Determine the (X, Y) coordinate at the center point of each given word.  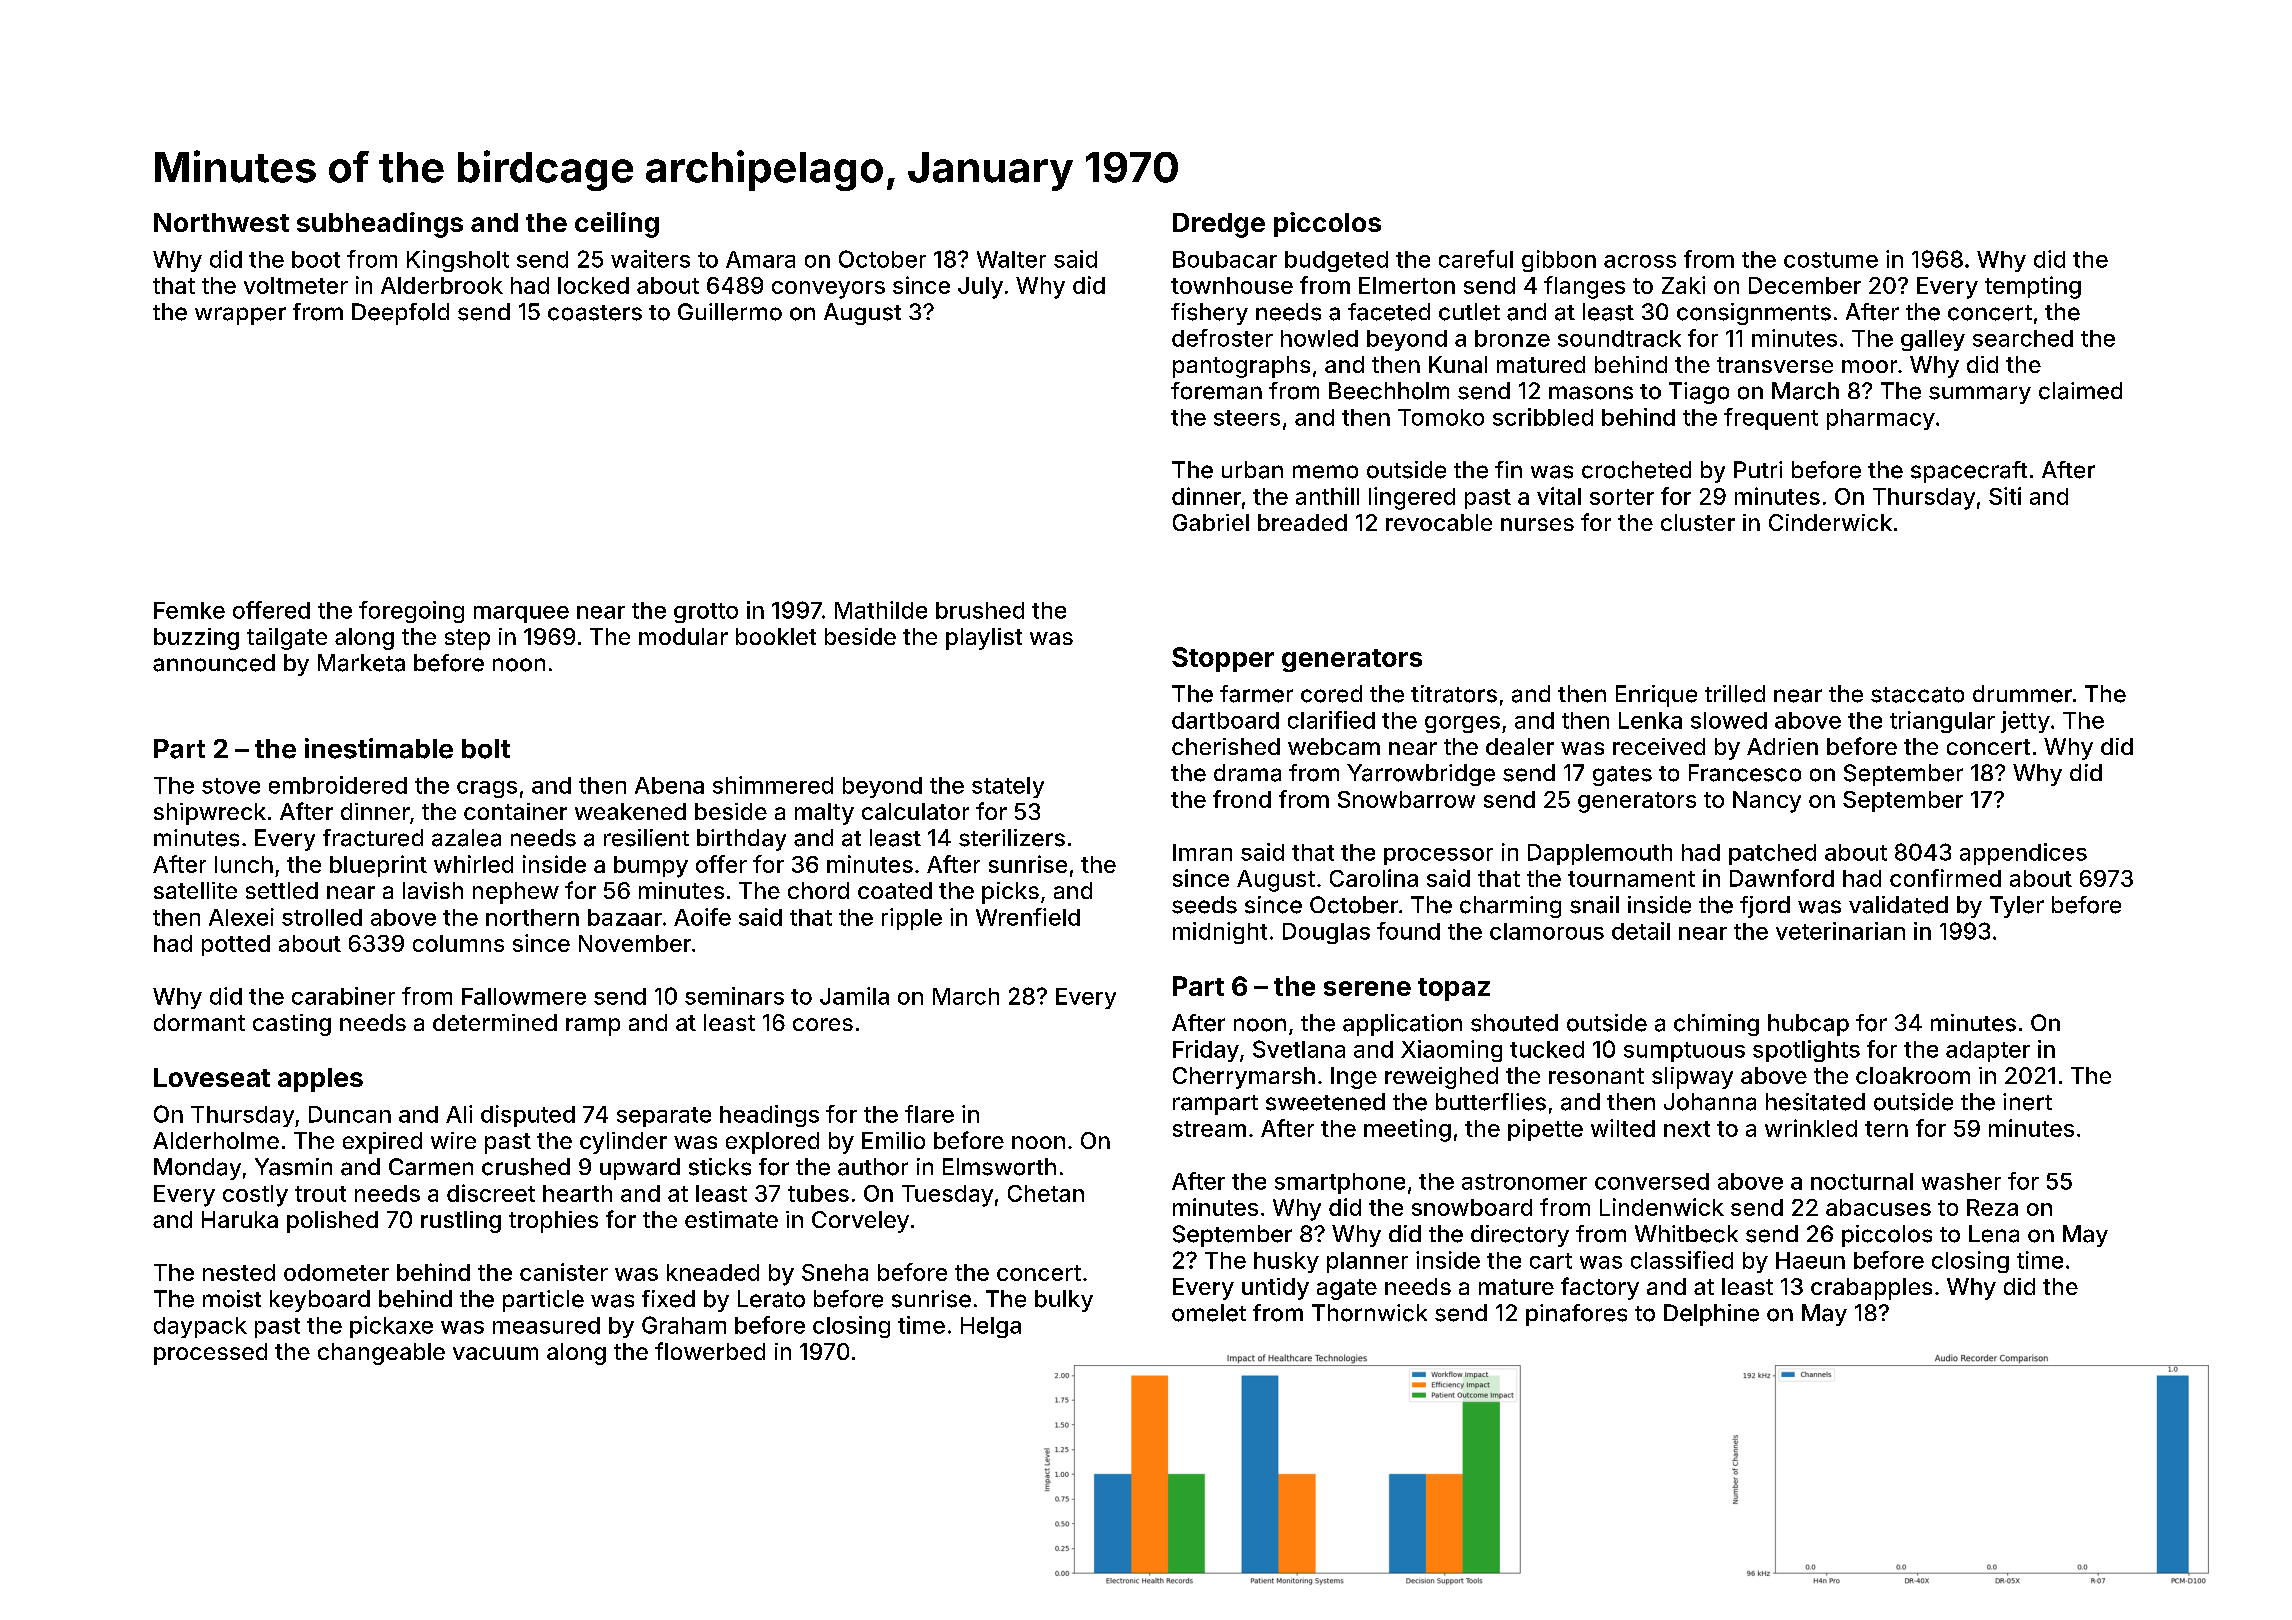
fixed (668, 1299)
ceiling (617, 225)
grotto (706, 613)
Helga (991, 1327)
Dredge (1219, 225)
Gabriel (1211, 522)
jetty (2025, 722)
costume (1831, 260)
